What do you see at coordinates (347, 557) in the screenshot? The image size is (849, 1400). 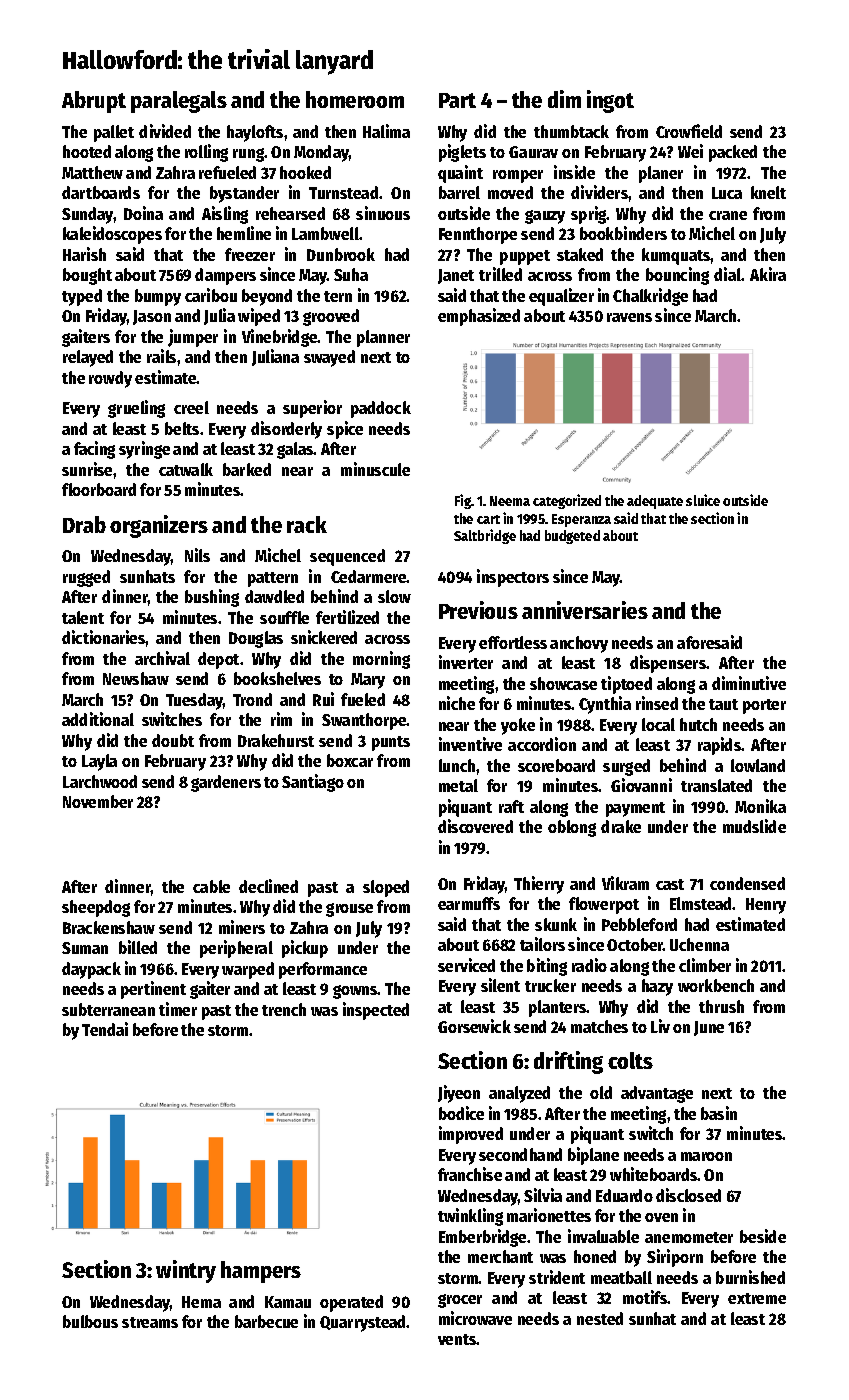 I see `sequenced` at bounding box center [347, 557].
